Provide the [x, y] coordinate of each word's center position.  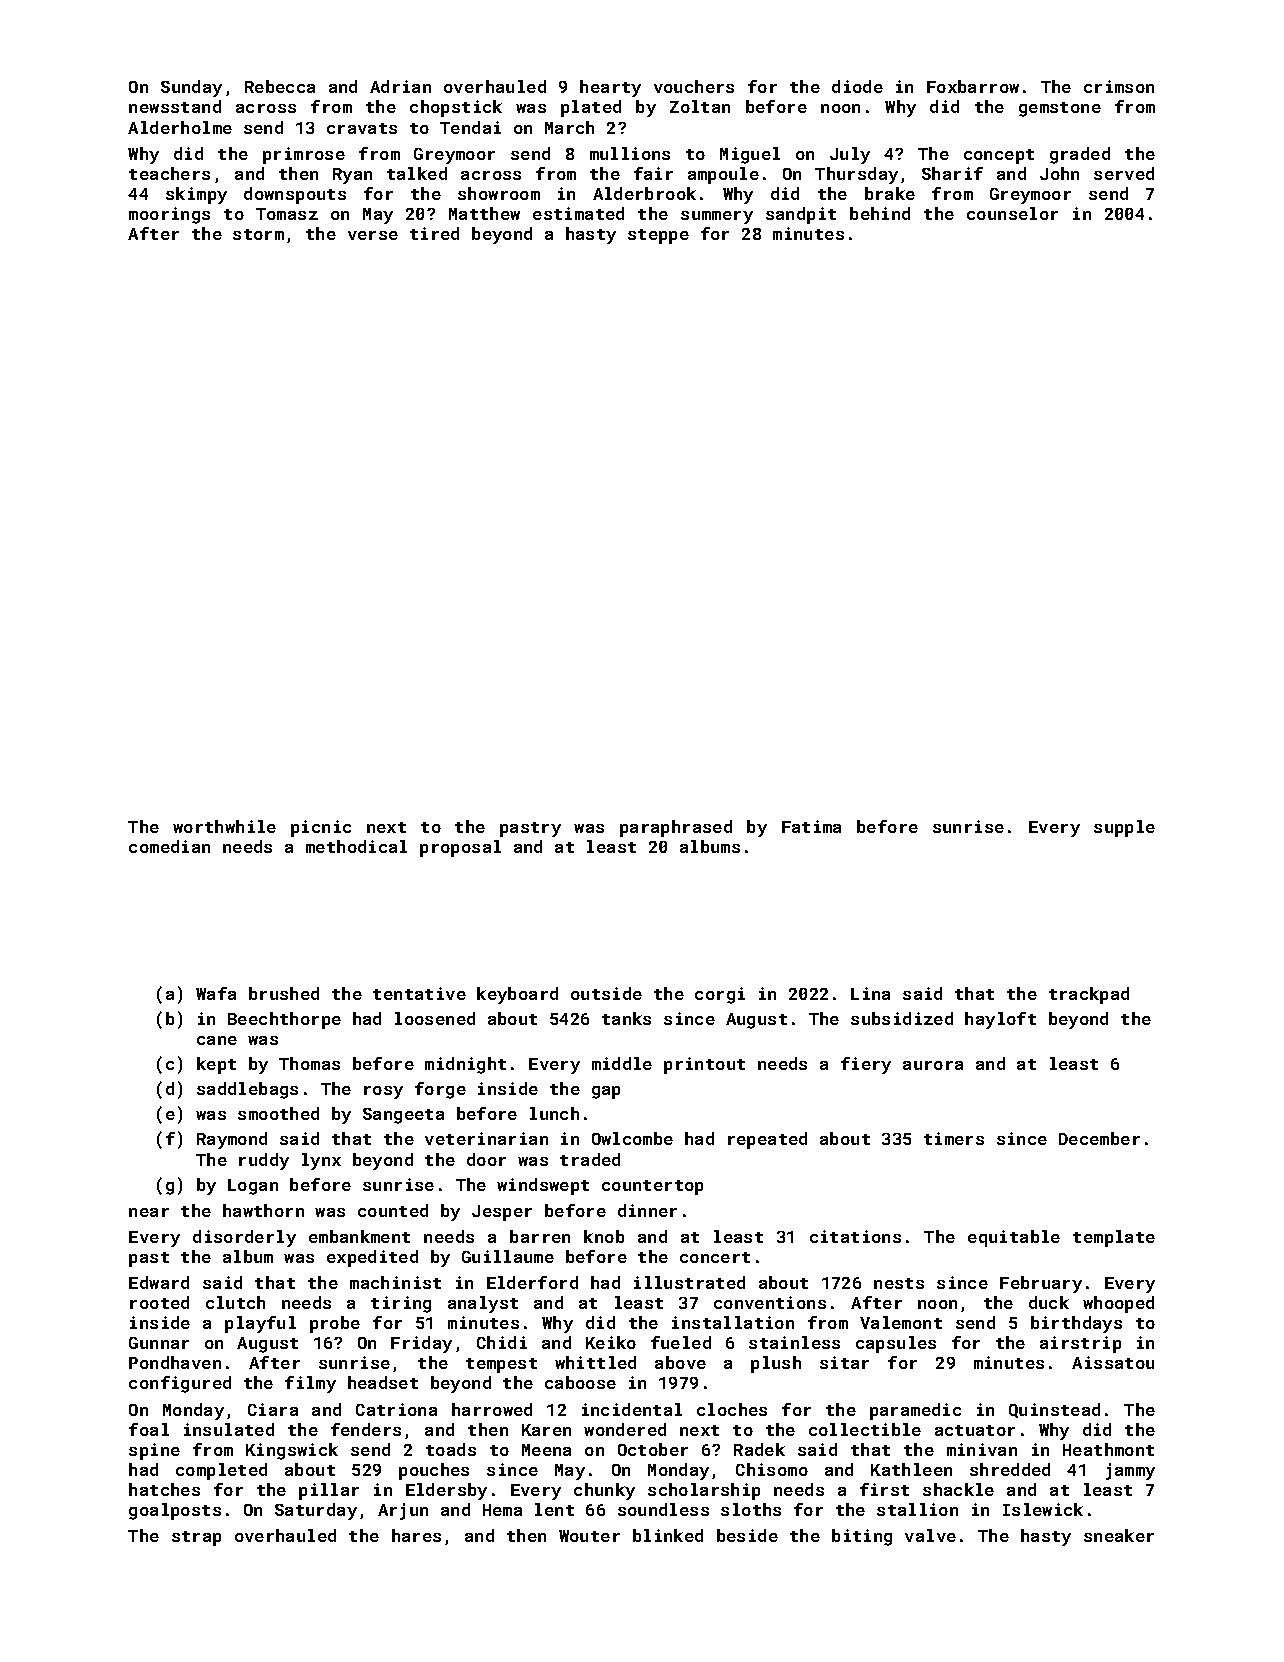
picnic [321, 828]
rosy [383, 1092]
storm [258, 234]
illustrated [689, 1282]
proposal [460, 848]
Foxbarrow [973, 86]
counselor [1012, 213]
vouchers [694, 86]
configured [180, 1384]
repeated [767, 1140]
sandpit [801, 215]
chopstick [456, 108]
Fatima [811, 826]
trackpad [1089, 995]
